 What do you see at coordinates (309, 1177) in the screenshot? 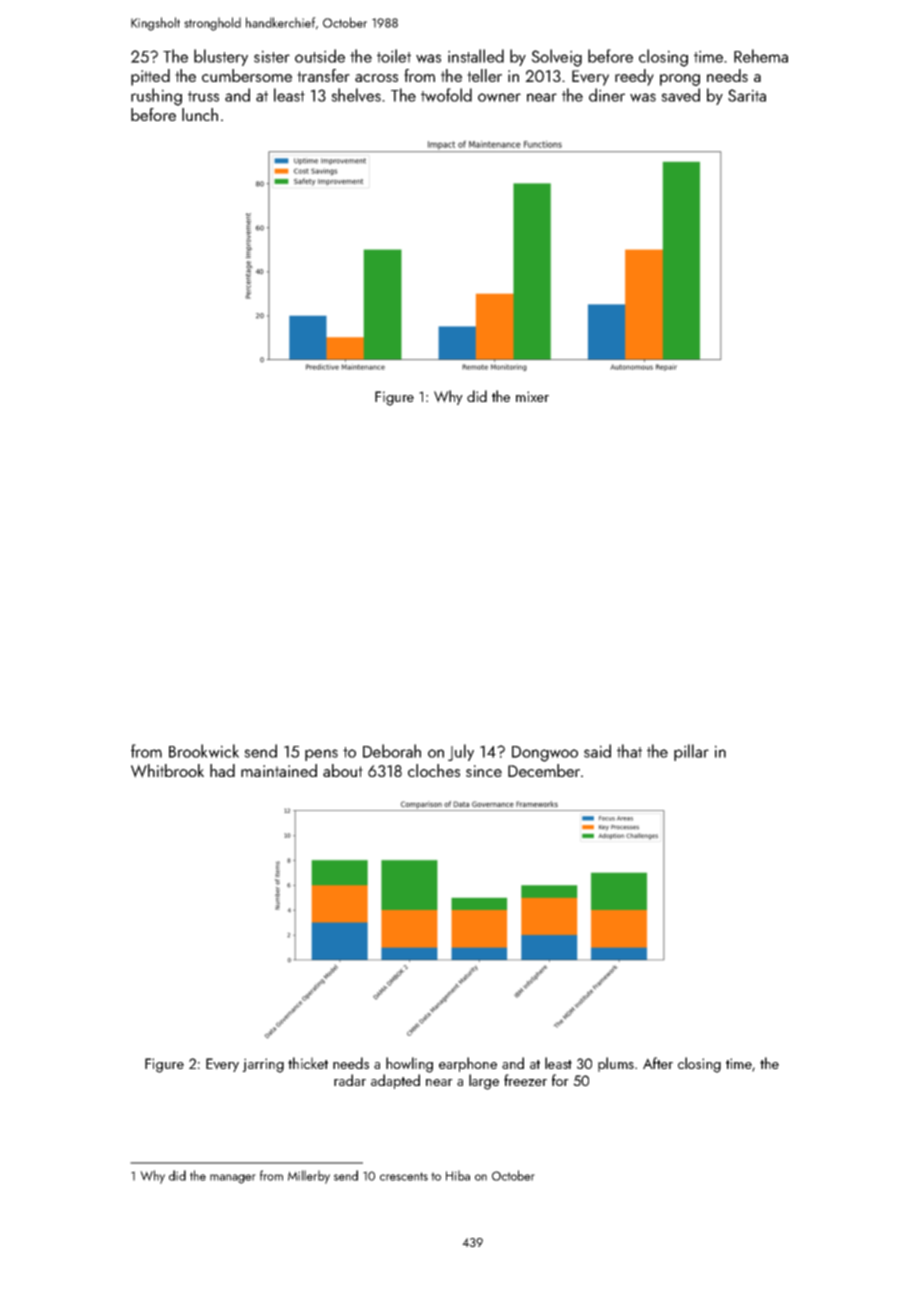
I see `Millerby` at bounding box center [309, 1177].
